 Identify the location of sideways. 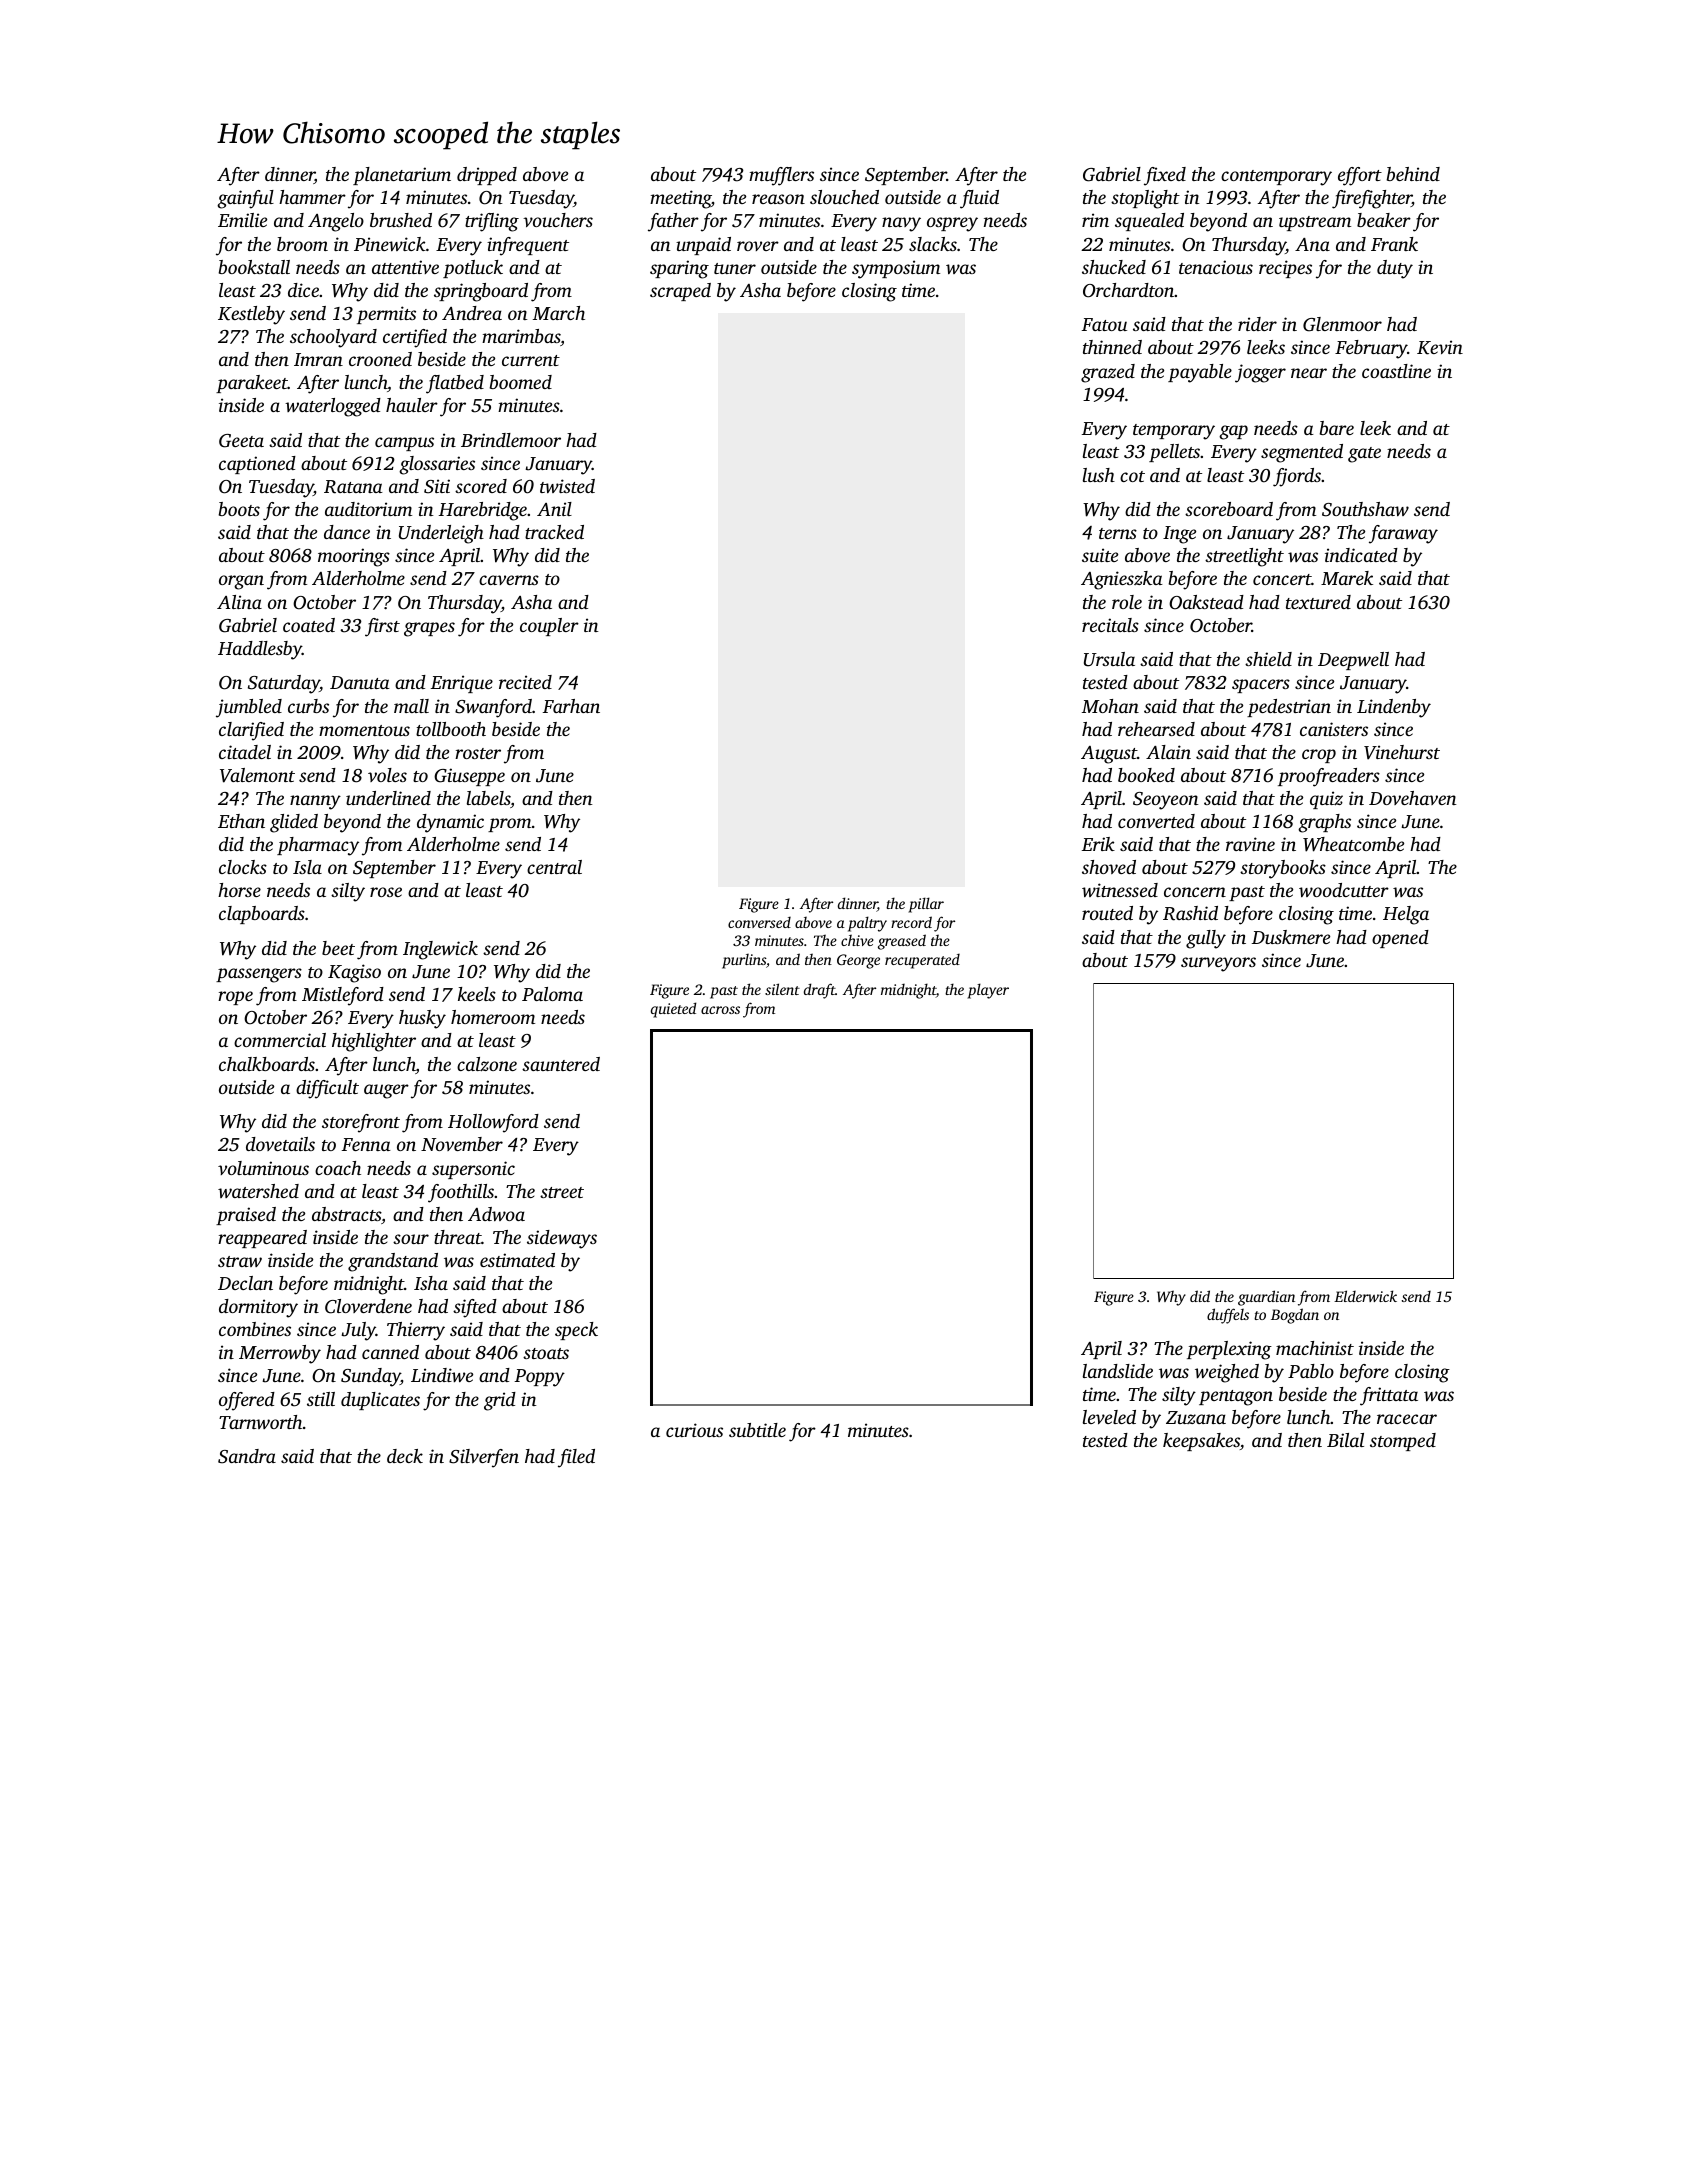
(562, 1239).
